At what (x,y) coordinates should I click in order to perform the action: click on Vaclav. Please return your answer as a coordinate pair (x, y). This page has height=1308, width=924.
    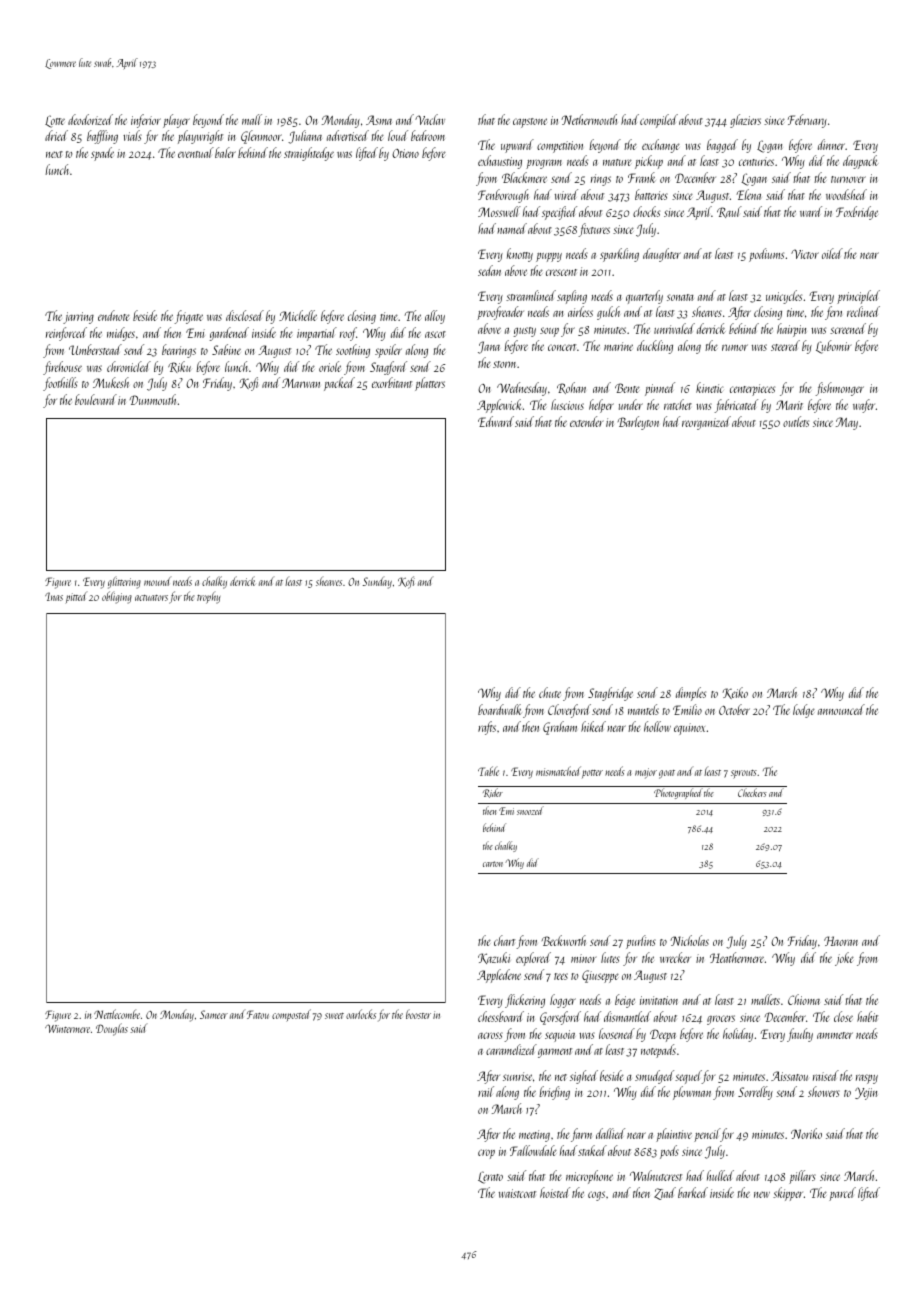
    Looking at the image, I should click on (430, 119).
